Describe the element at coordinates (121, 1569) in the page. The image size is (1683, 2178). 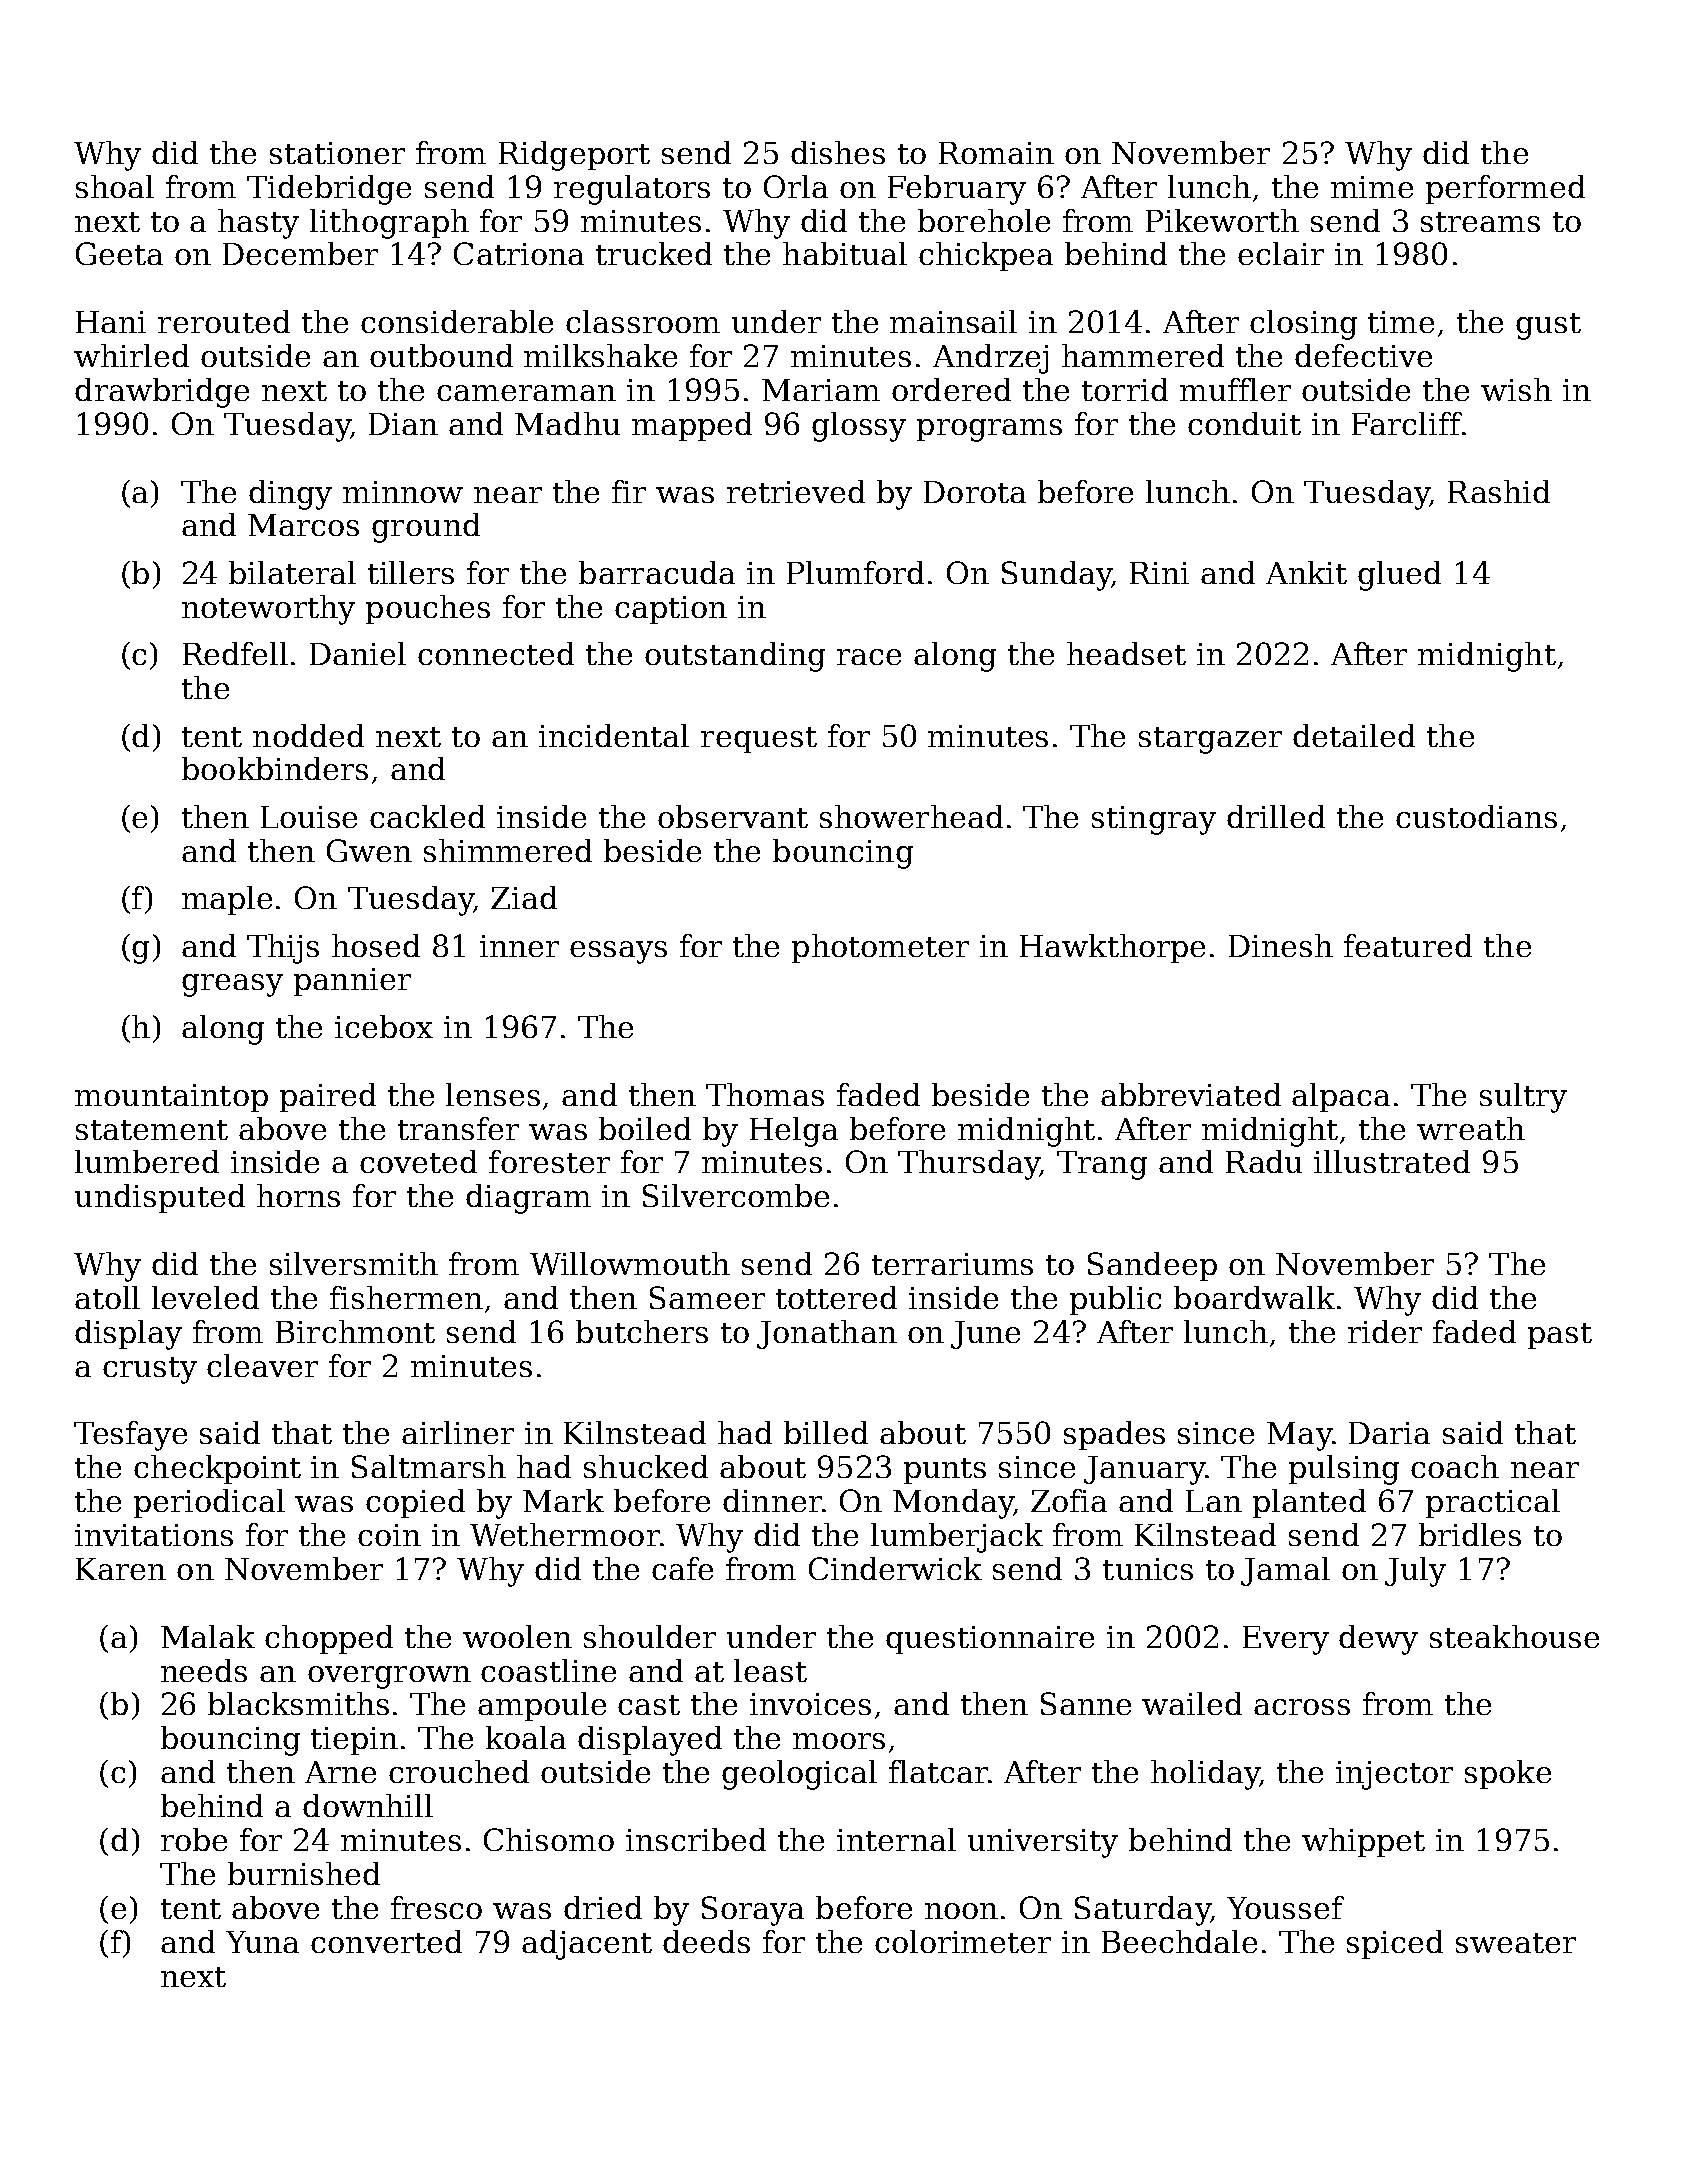
I see `Karen` at that location.
